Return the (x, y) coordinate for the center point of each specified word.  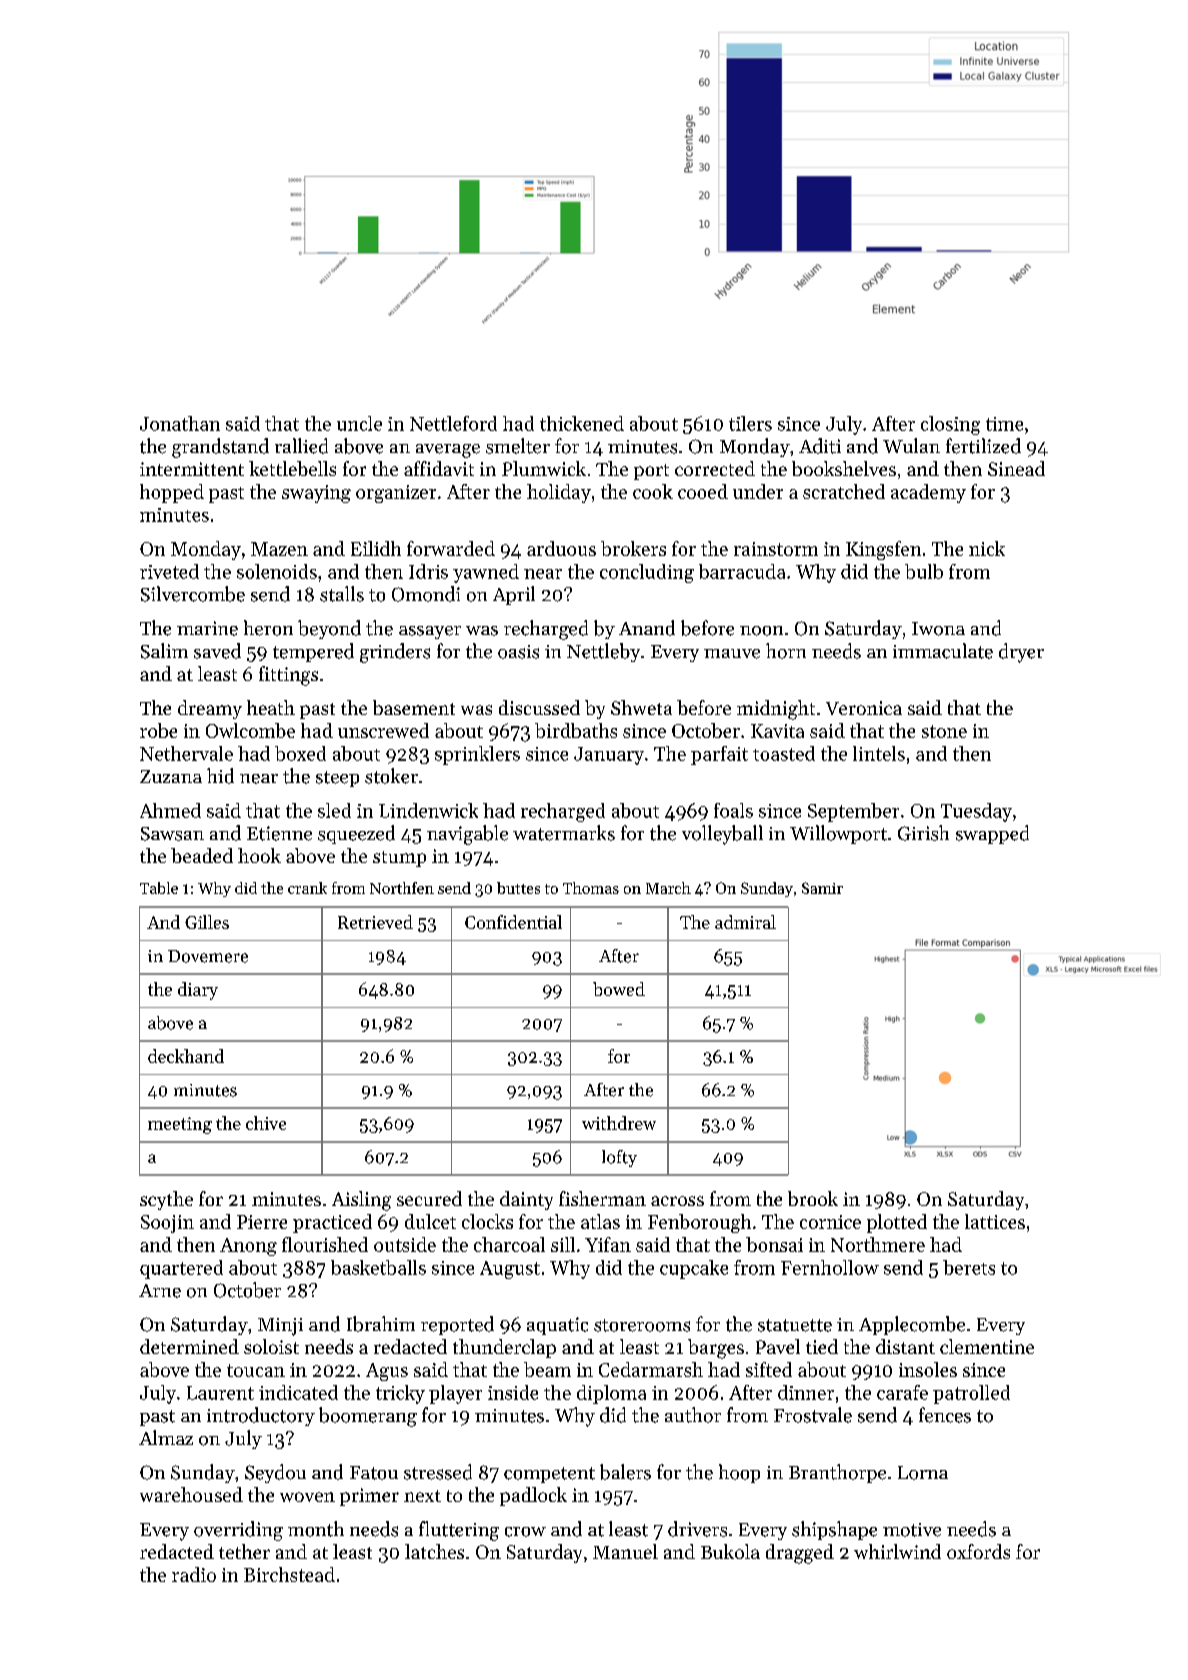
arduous (561, 548)
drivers (697, 1529)
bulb (924, 571)
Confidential (513, 922)
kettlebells (292, 468)
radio (194, 1574)
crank (307, 888)
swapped (992, 834)
